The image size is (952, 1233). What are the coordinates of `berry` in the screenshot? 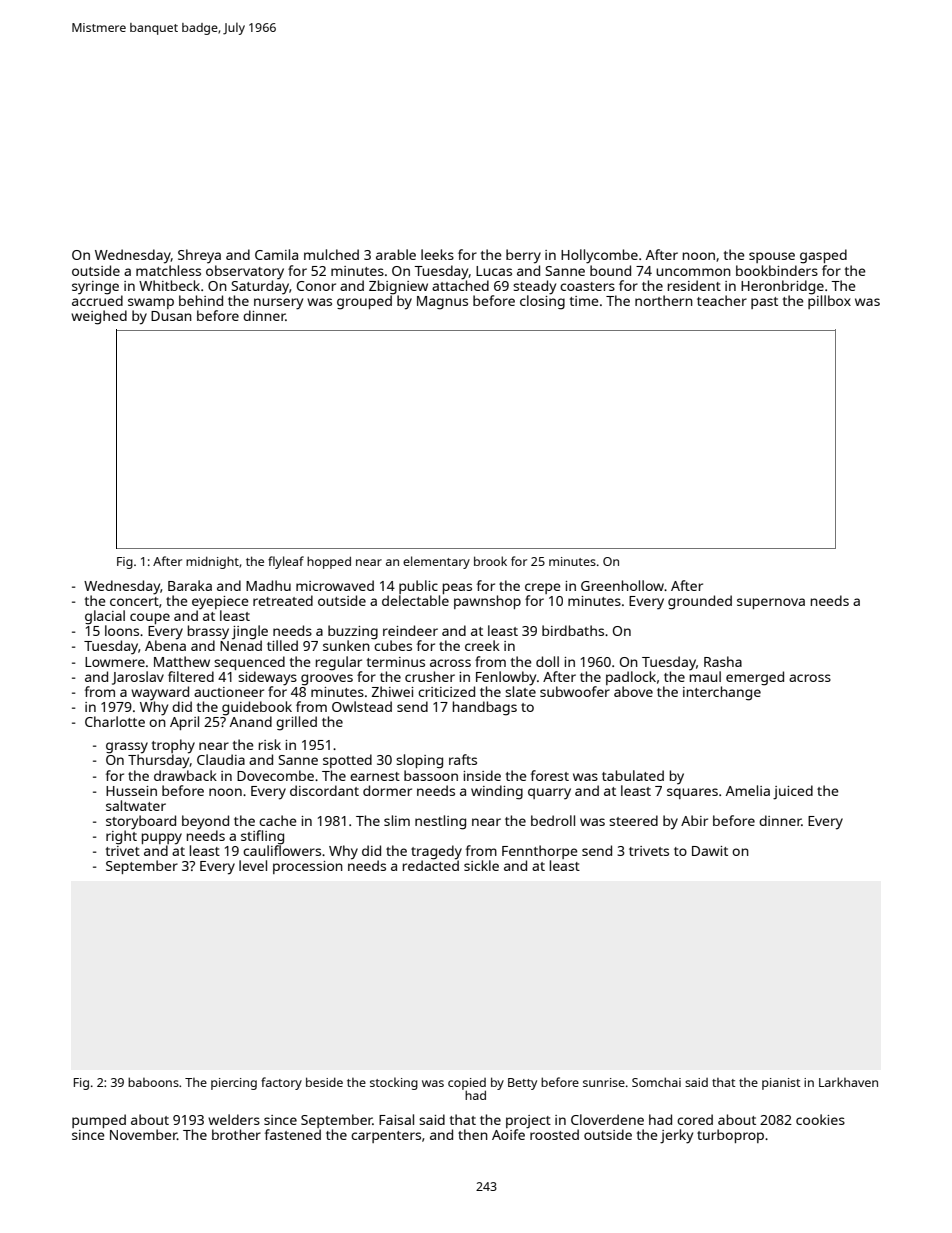 It's located at (523, 256).
